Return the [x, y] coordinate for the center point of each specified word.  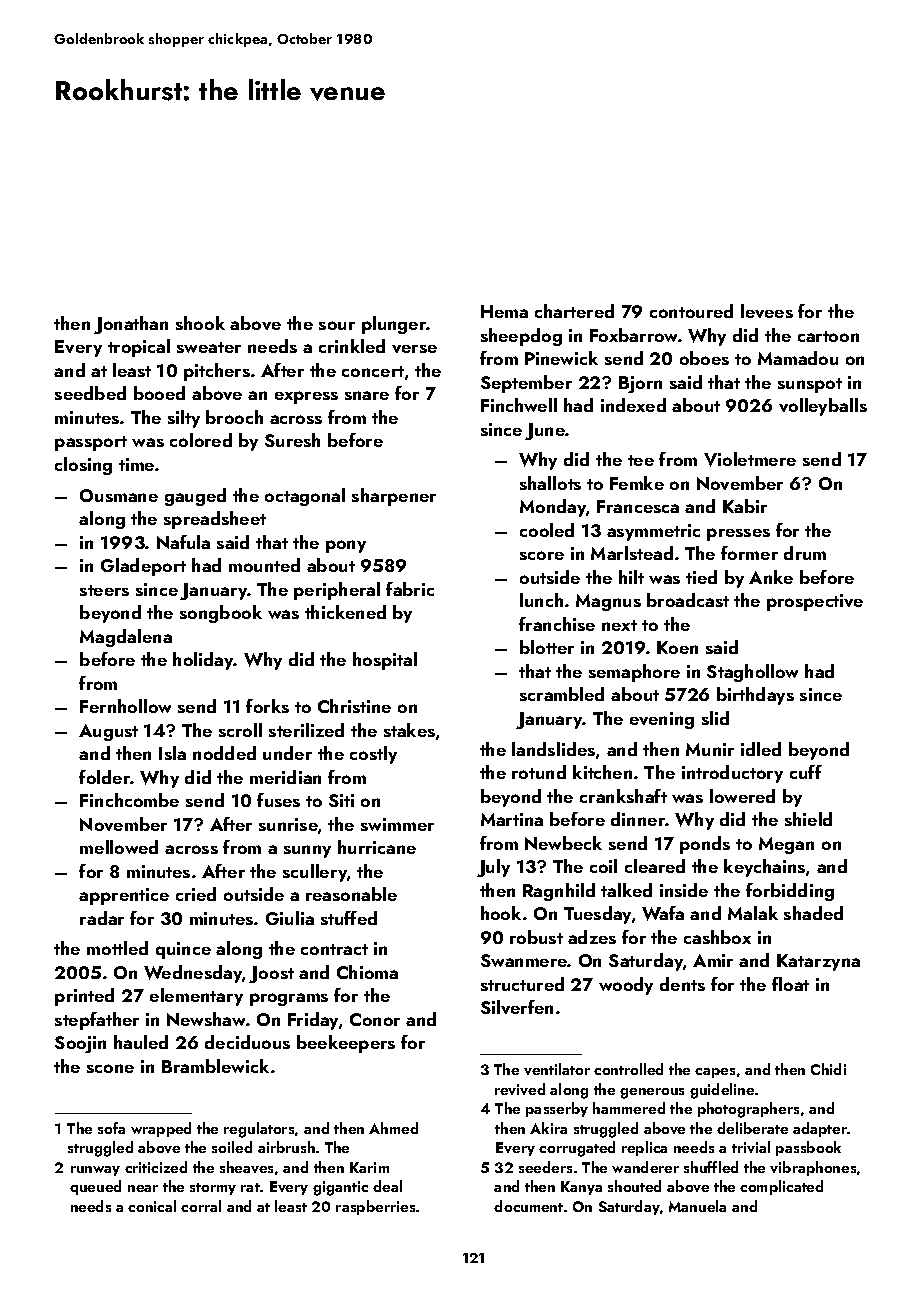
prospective [815, 602]
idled [761, 749]
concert [373, 371]
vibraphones [813, 1168]
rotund [539, 772]
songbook [221, 614]
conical [152, 1206]
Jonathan [131, 325]
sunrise [288, 824]
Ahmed [393, 1128]
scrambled [562, 694]
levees [767, 311]
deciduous [247, 1042]
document [528, 1206]
